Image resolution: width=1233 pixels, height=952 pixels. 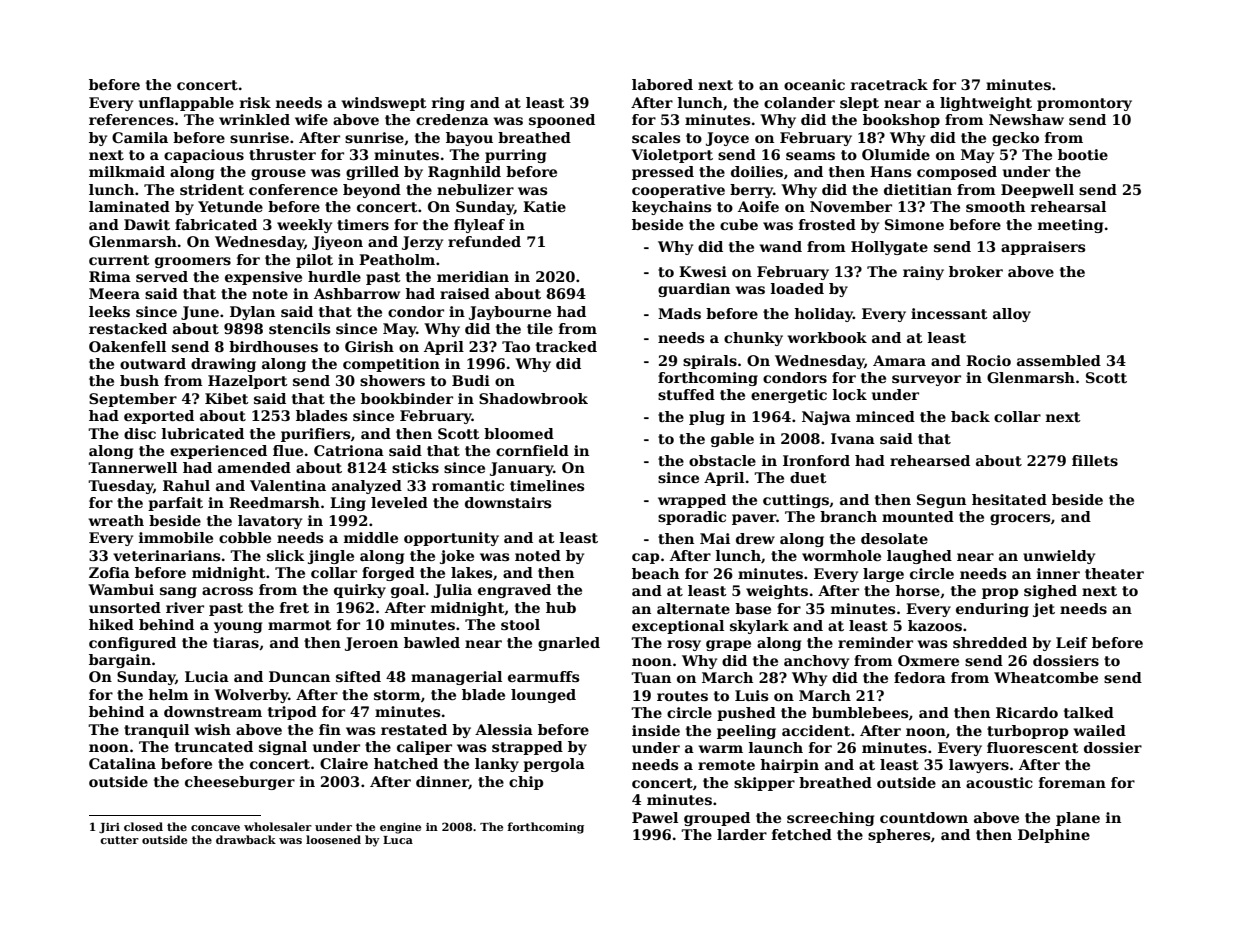 What do you see at coordinates (914, 224) in the document?
I see `Simone` at bounding box center [914, 224].
